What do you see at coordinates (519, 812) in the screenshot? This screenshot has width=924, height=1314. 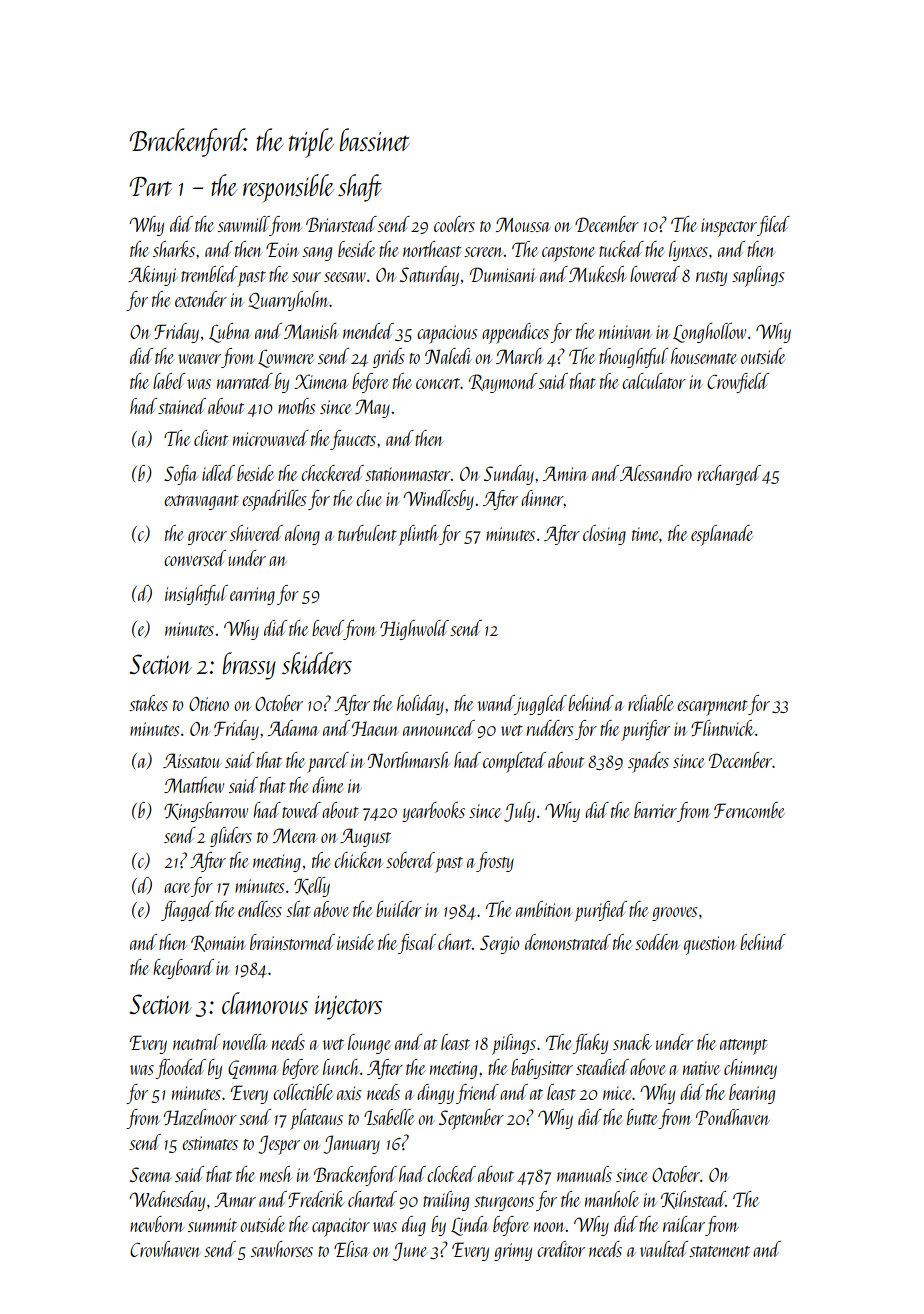 I see `July` at bounding box center [519, 812].
